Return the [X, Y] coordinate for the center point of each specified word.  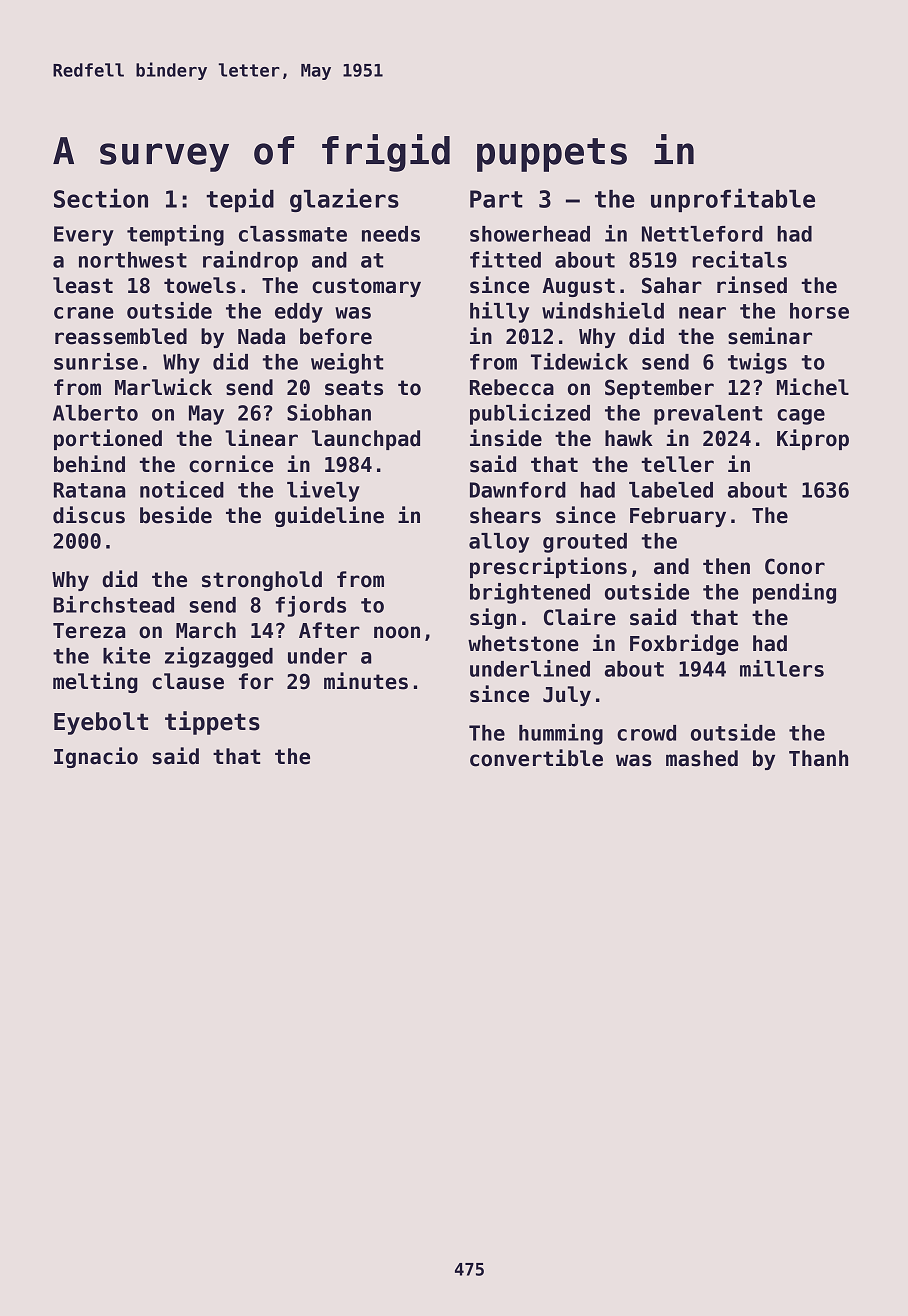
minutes [366, 681]
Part [496, 199]
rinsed [752, 285]
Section [101, 198]
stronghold [262, 581]
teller [678, 464]
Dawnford [518, 490]
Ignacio [96, 757]
